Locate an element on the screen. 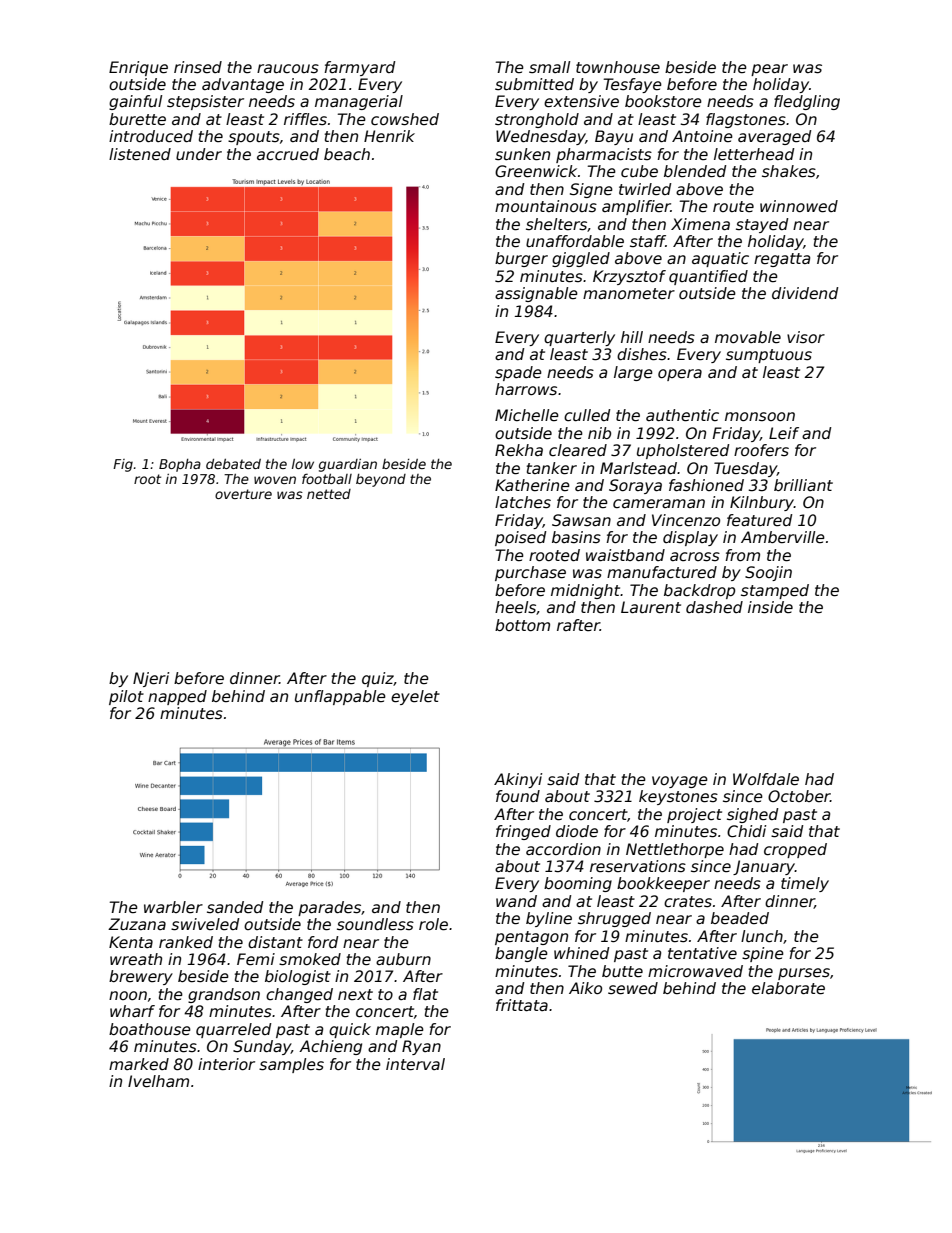 The width and height of the screenshot is (952, 1233). Akinyi is located at coordinates (518, 780).
